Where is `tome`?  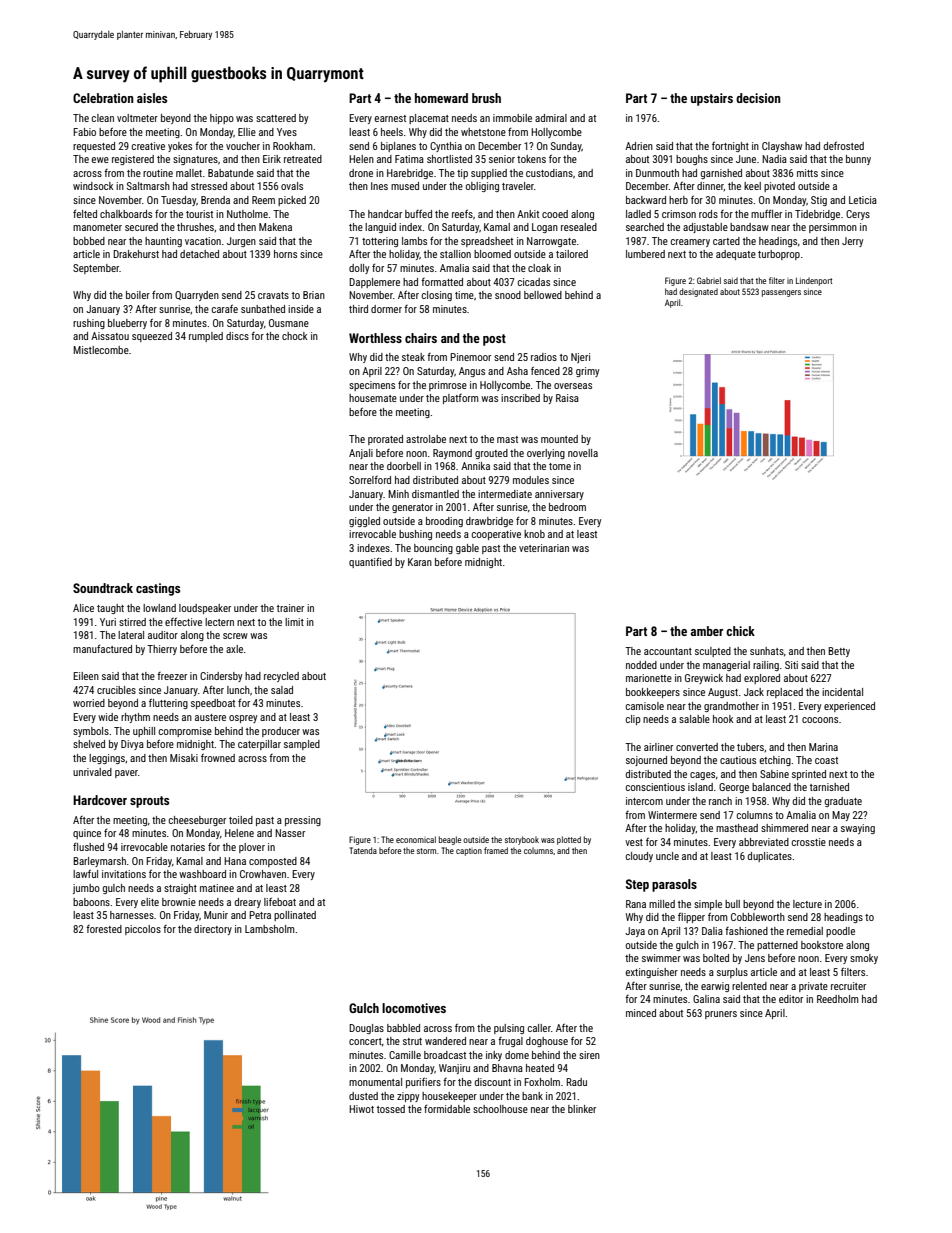 tome is located at coordinates (560, 466).
